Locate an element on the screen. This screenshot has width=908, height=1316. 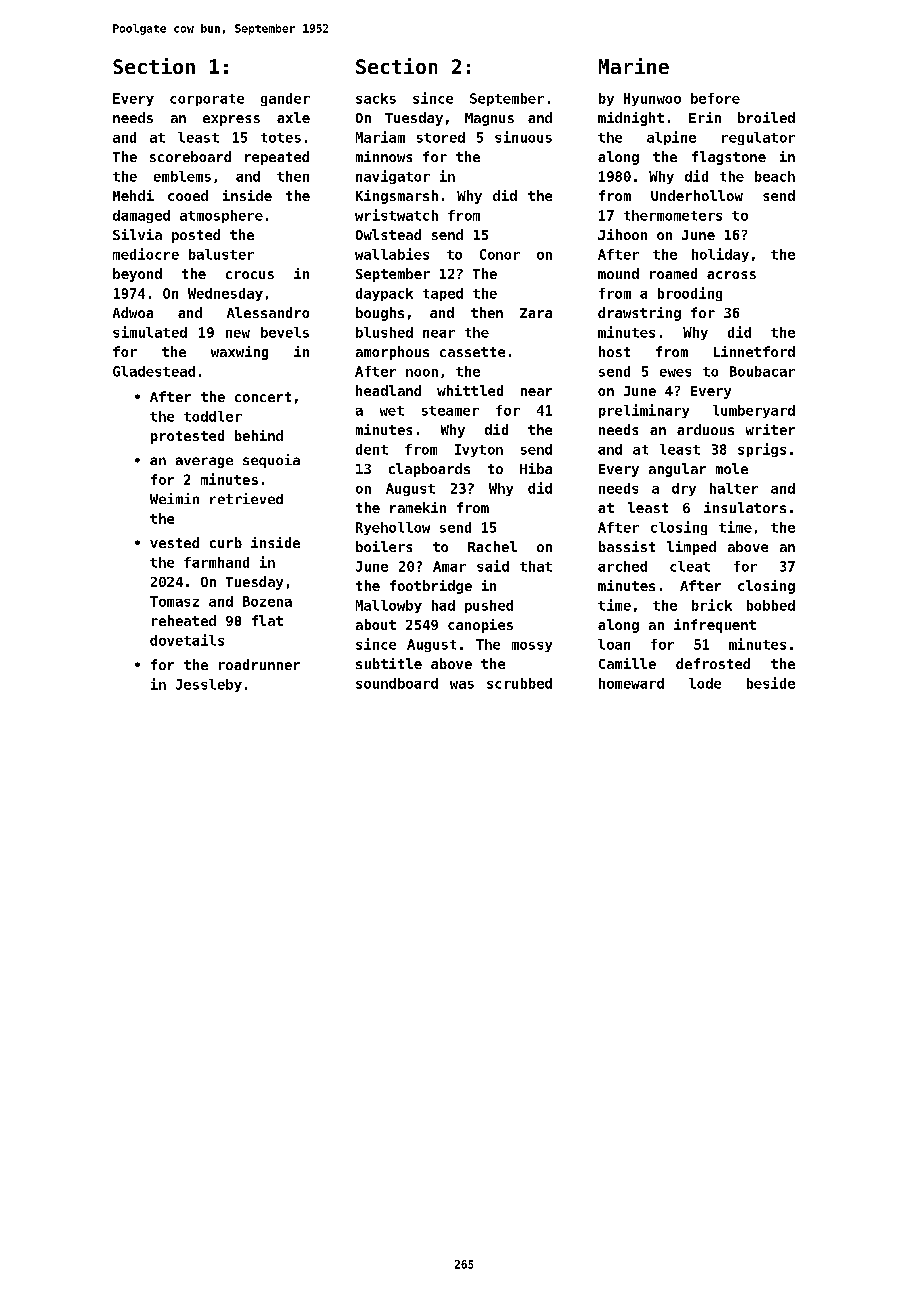
headland is located at coordinates (388, 390).
